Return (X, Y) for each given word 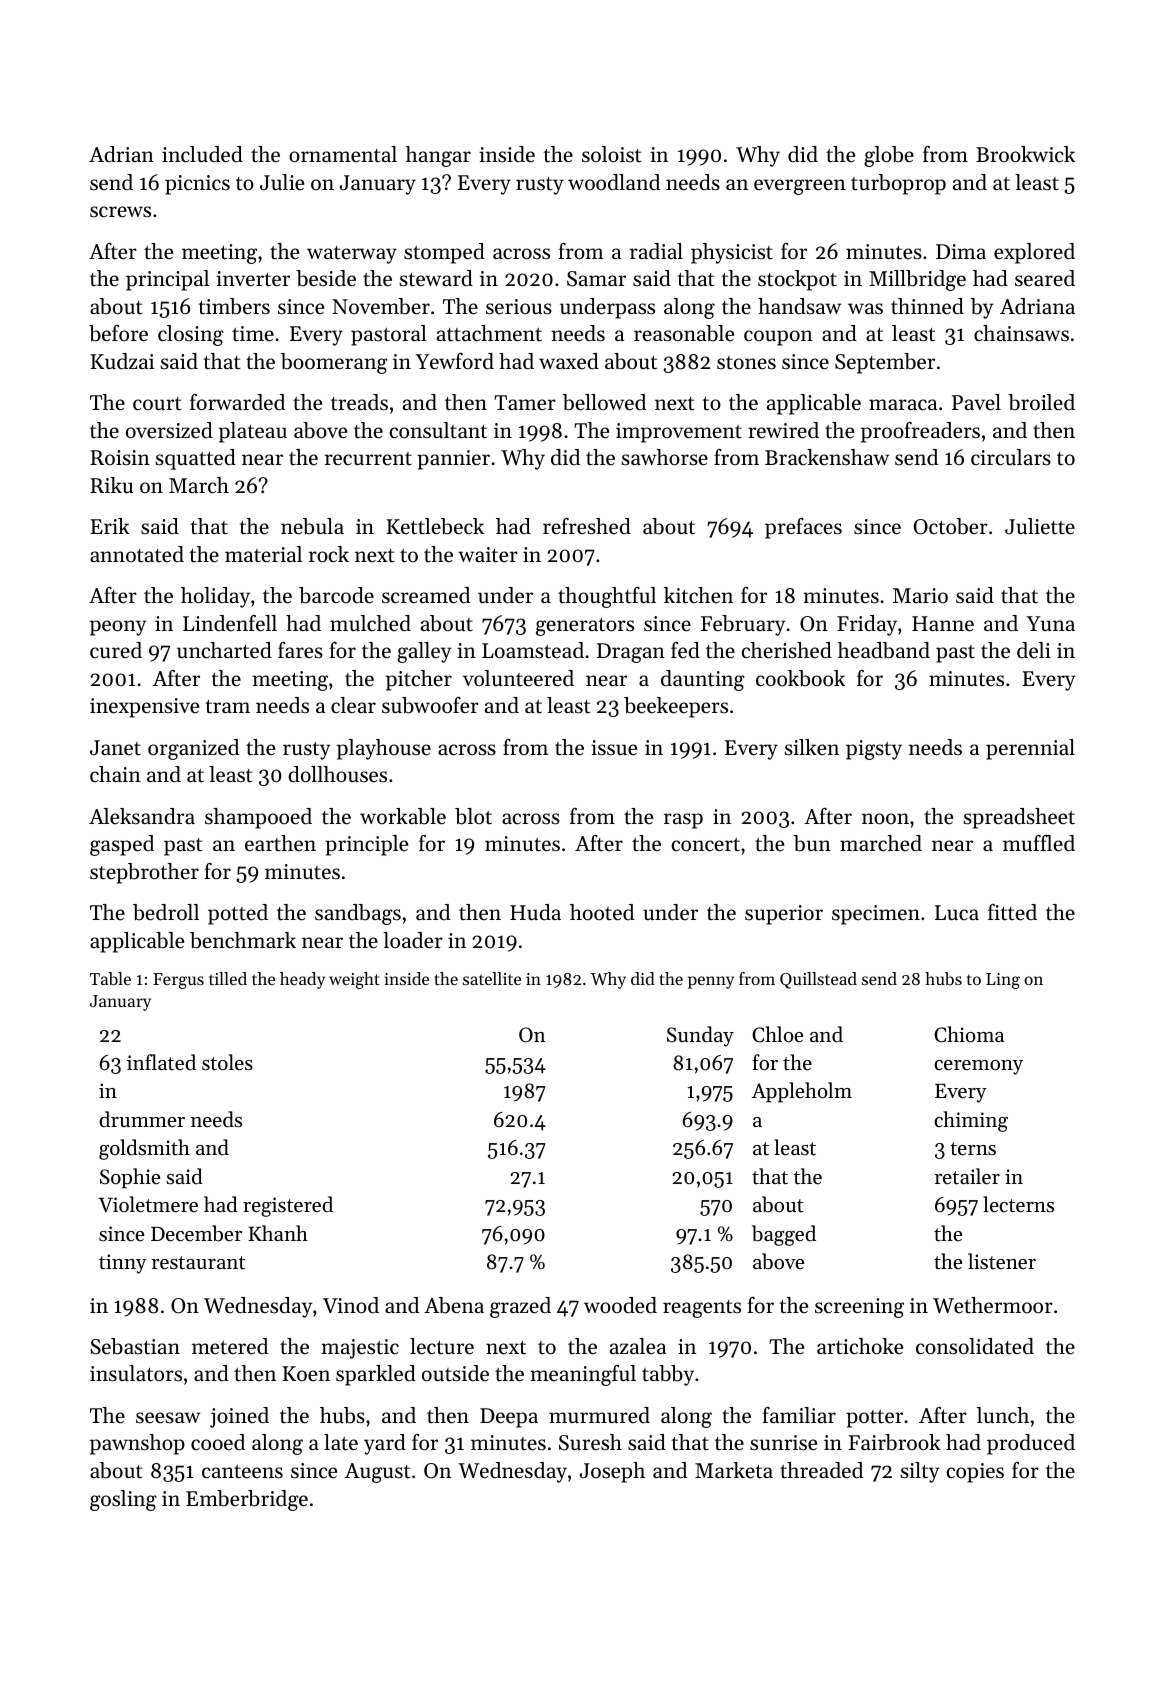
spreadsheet (1019, 818)
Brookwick (1025, 154)
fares (300, 650)
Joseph (612, 1472)
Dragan (631, 653)
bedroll (166, 912)
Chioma (969, 1034)
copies (975, 1473)
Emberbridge (247, 1500)
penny (711, 982)
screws (120, 212)
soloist (612, 154)
